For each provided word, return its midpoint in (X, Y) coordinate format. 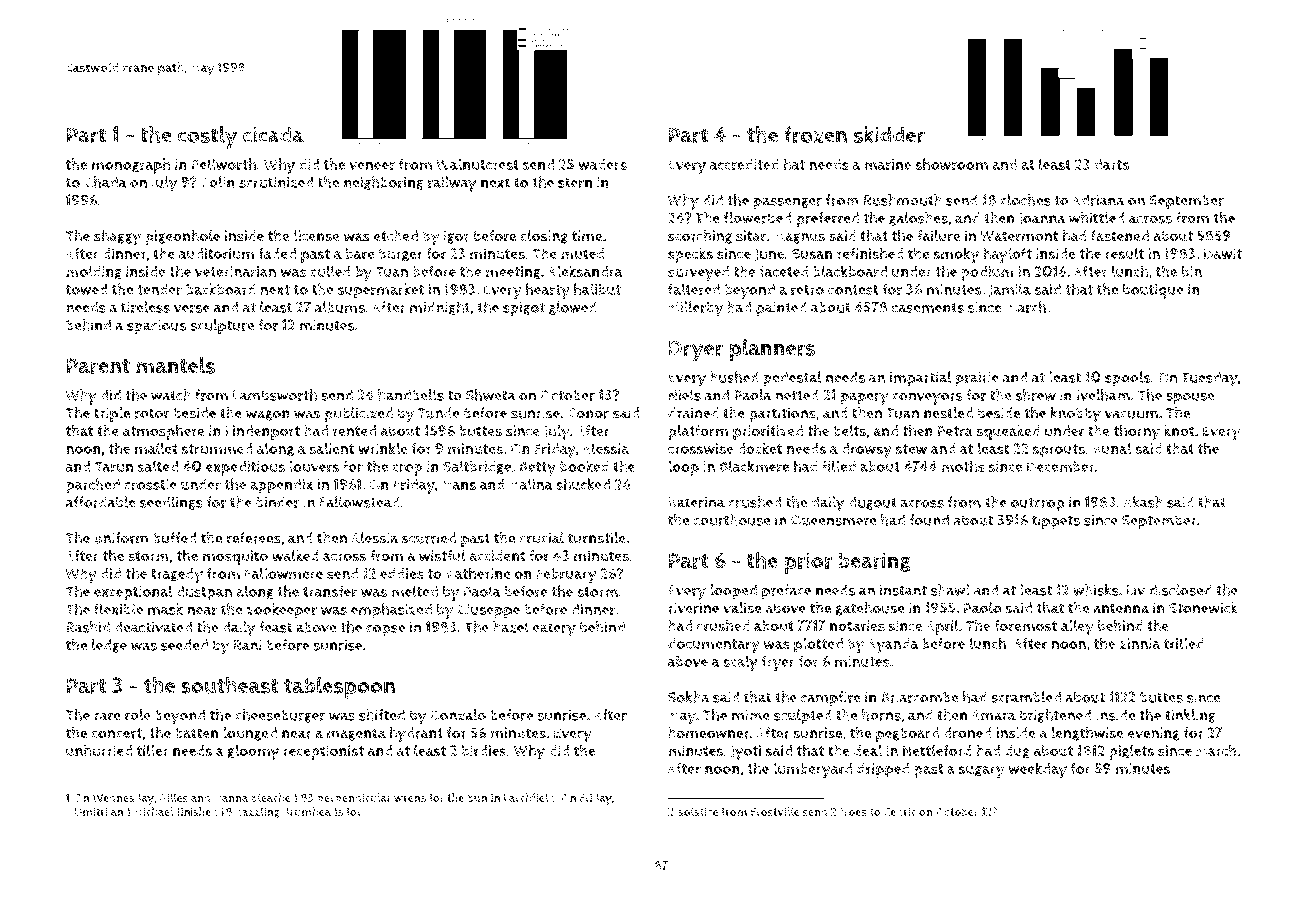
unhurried (99, 750)
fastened (1120, 236)
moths (963, 466)
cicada (273, 134)
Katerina (696, 502)
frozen (815, 135)
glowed (573, 308)
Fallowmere (284, 573)
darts (1111, 164)
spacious (157, 327)
